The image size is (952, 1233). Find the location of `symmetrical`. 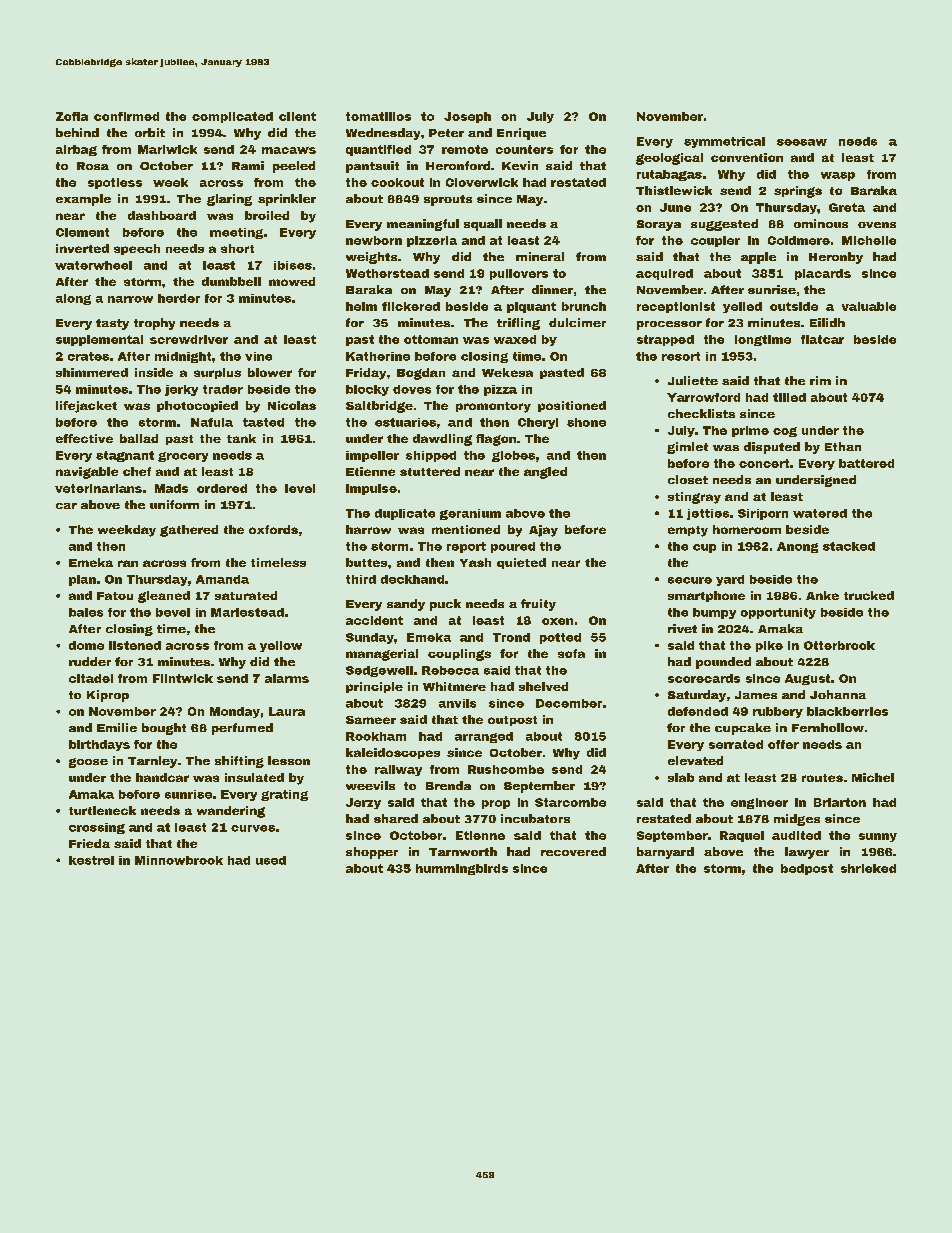

symmetrical is located at coordinates (724, 142).
